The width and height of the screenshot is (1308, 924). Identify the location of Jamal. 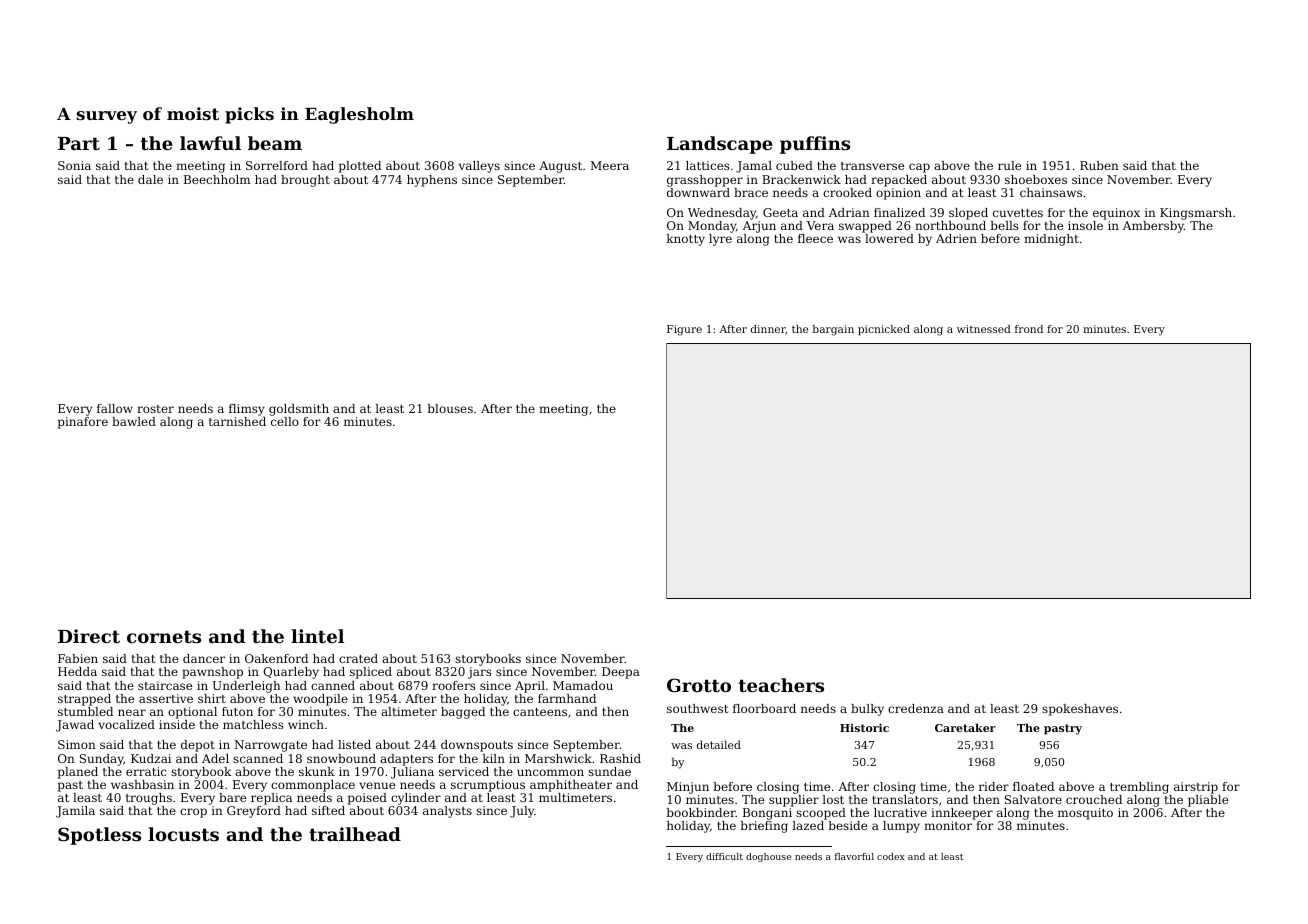
(754, 167).
